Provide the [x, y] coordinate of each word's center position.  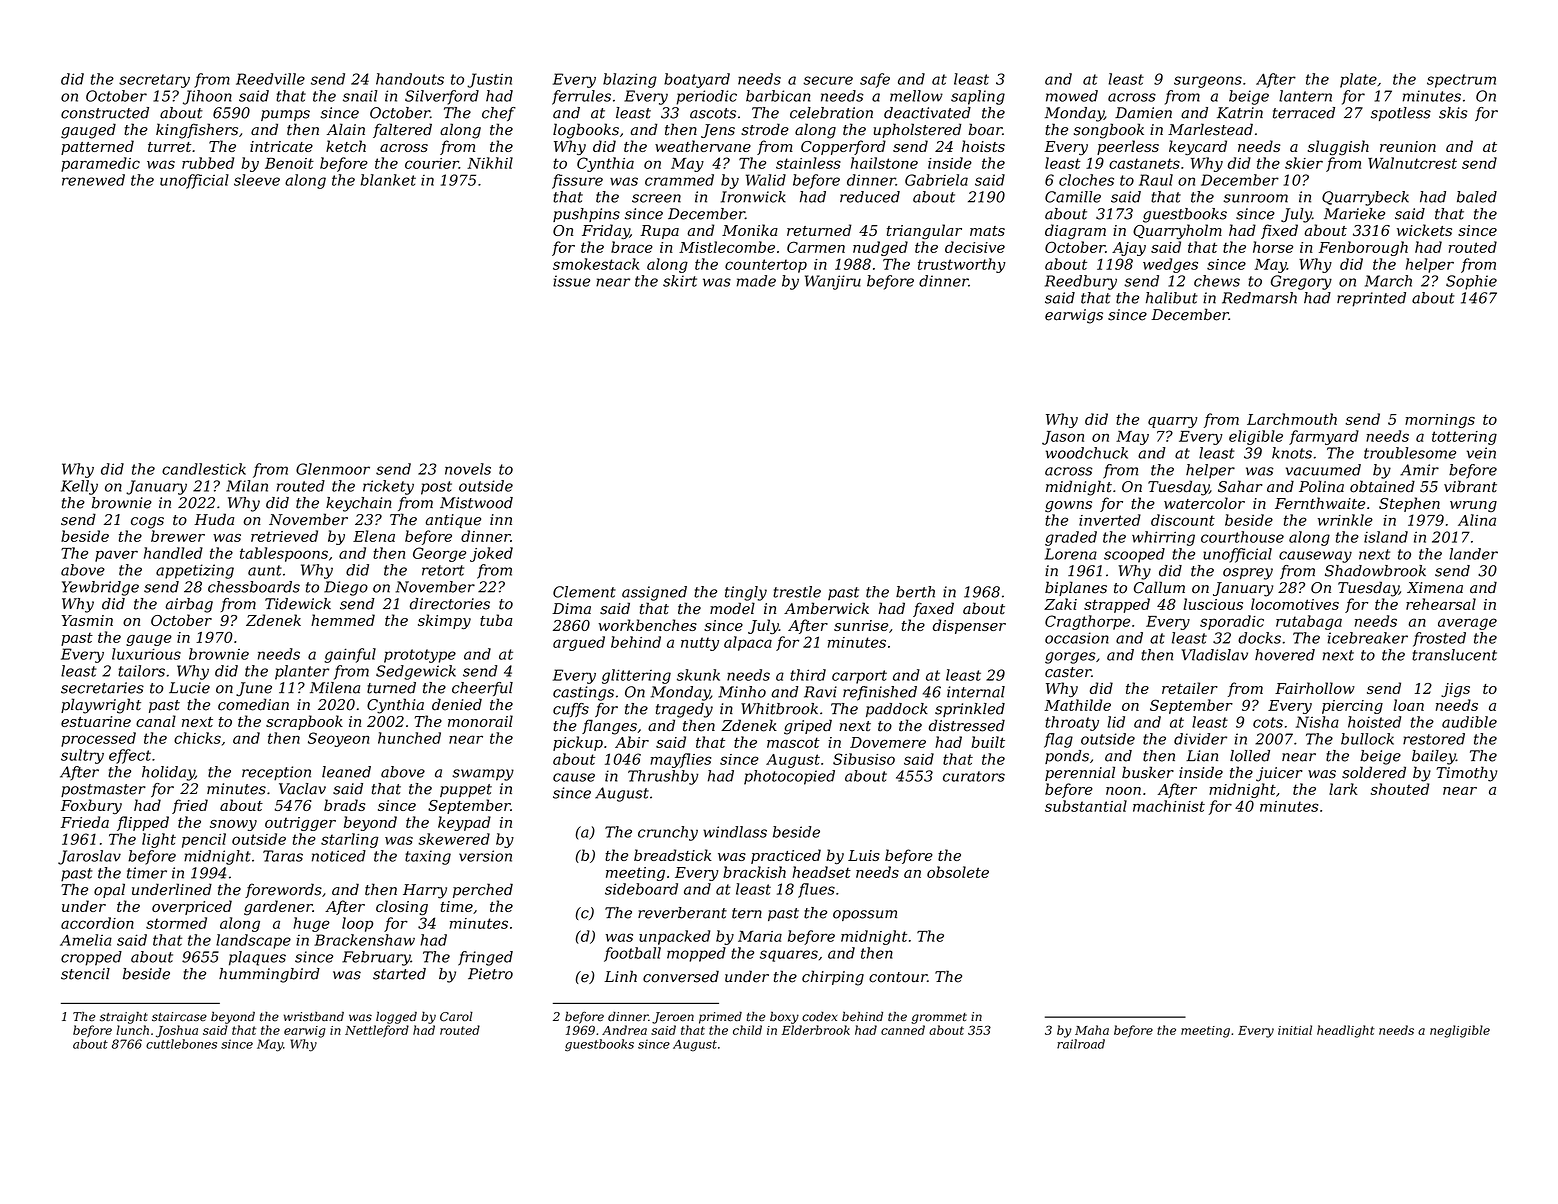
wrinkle [1345, 520]
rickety [388, 487]
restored [1434, 739]
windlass [735, 832]
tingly [746, 593]
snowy [233, 825]
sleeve [257, 180]
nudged [880, 248]
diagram [1075, 232]
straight [124, 1017]
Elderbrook [816, 1030]
